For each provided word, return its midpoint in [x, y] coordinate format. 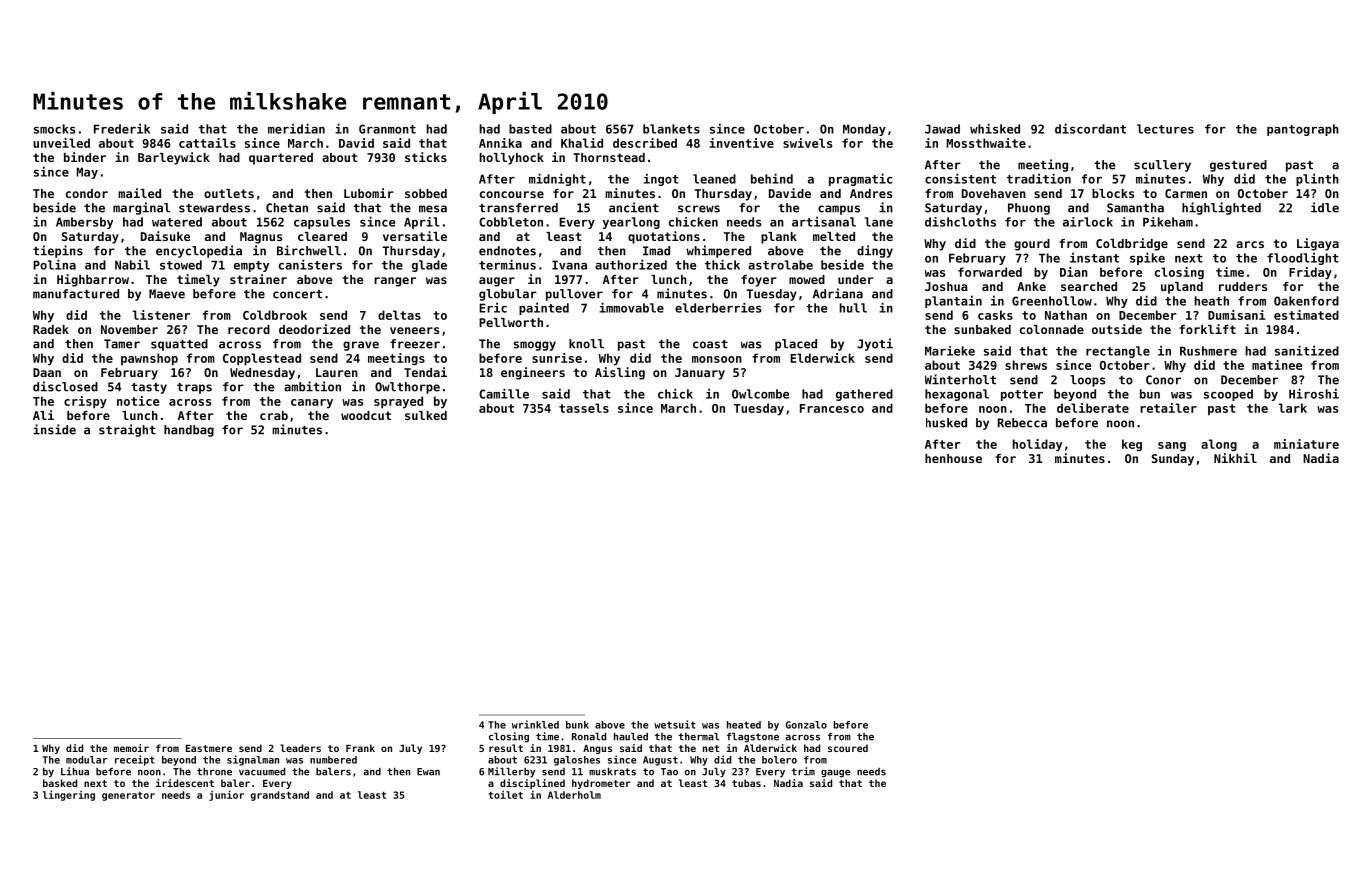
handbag [189, 431]
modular [86, 760]
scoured [848, 748]
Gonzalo [806, 725]
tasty [149, 388]
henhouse [953, 458]
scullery [1162, 166]
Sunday [1173, 460]
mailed [139, 193]
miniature [1306, 444]
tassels [584, 408]
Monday [864, 130]
